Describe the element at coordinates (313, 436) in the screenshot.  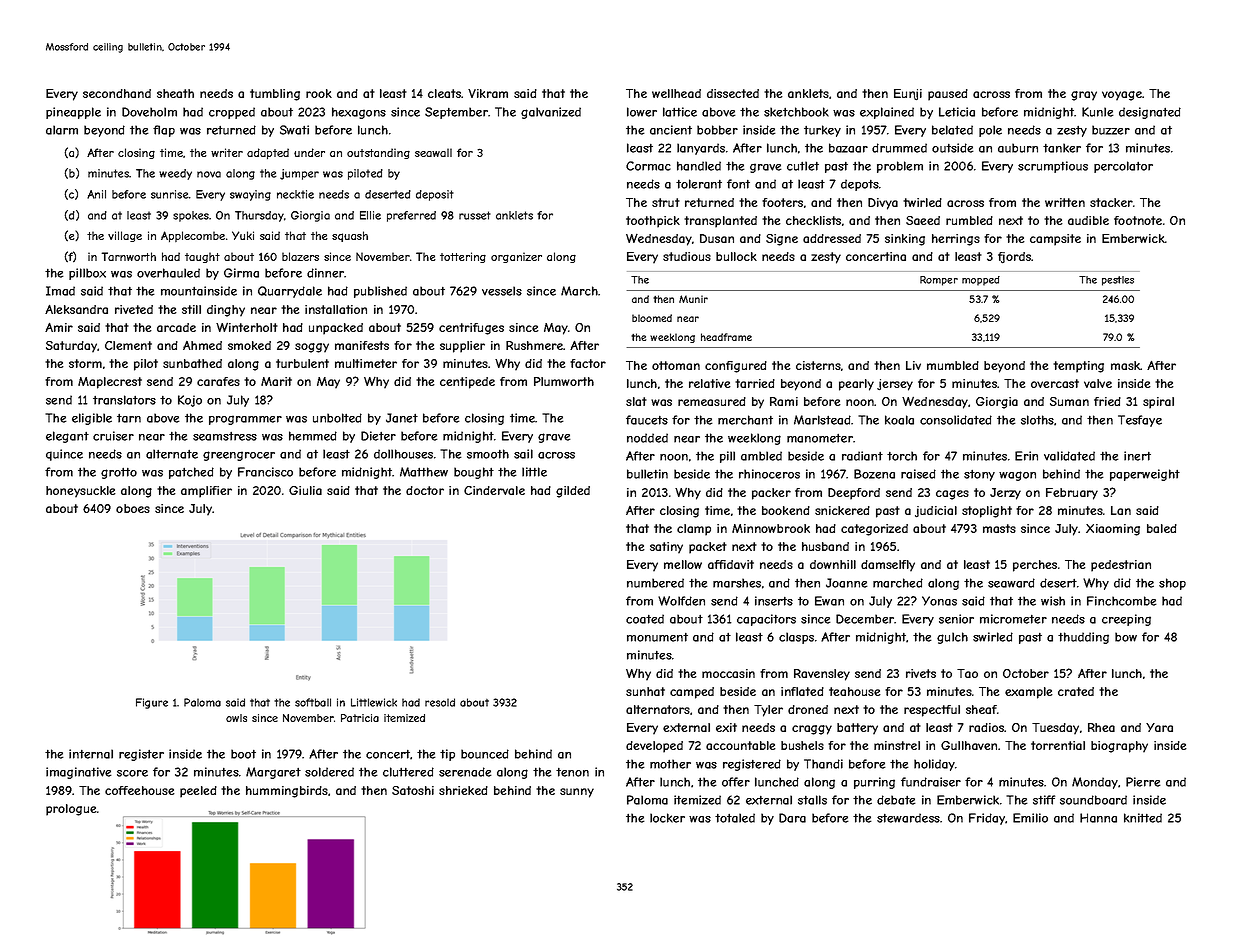
I see `hemmed` at that location.
